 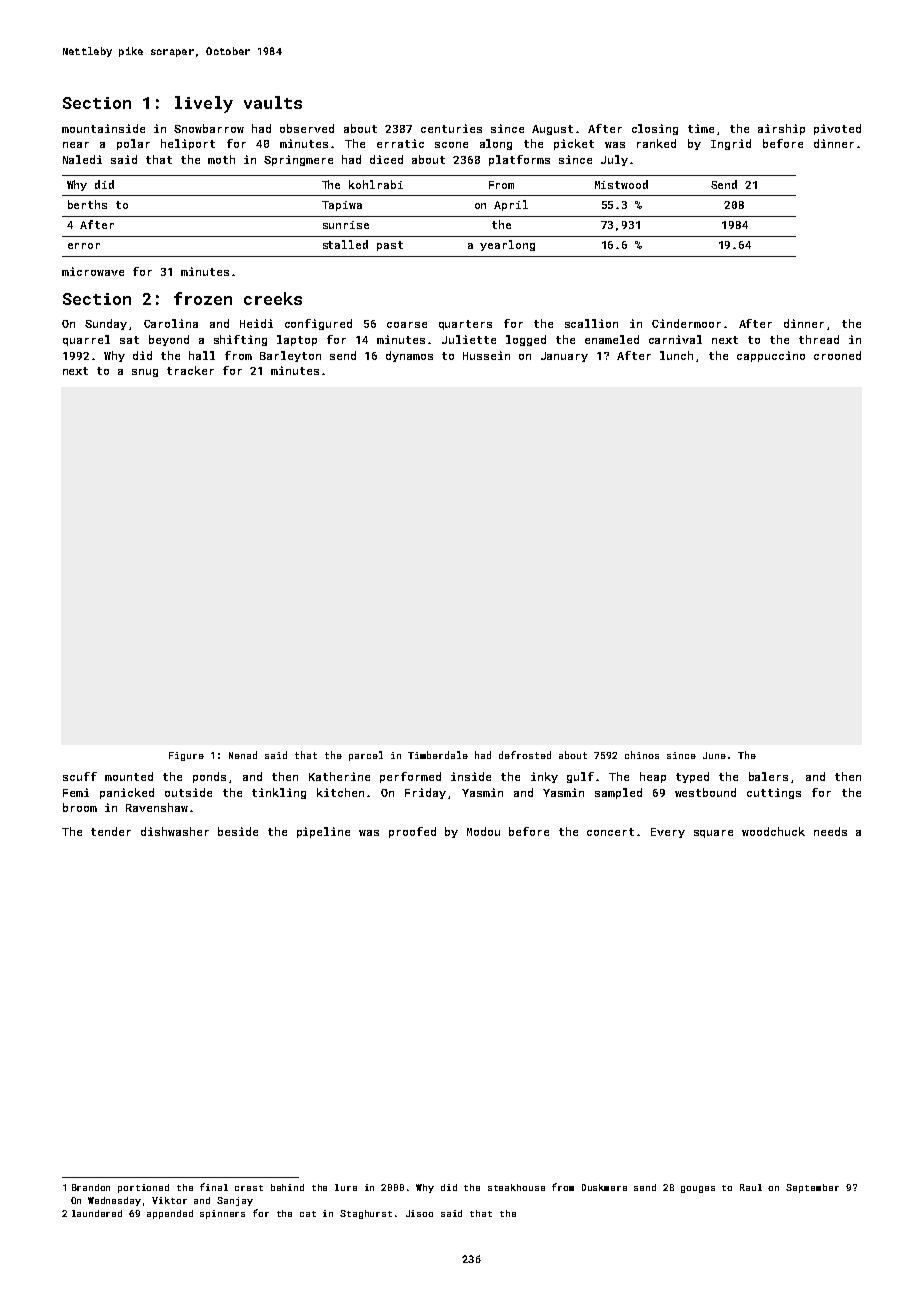 I want to click on defrosted, so click(x=525, y=755).
